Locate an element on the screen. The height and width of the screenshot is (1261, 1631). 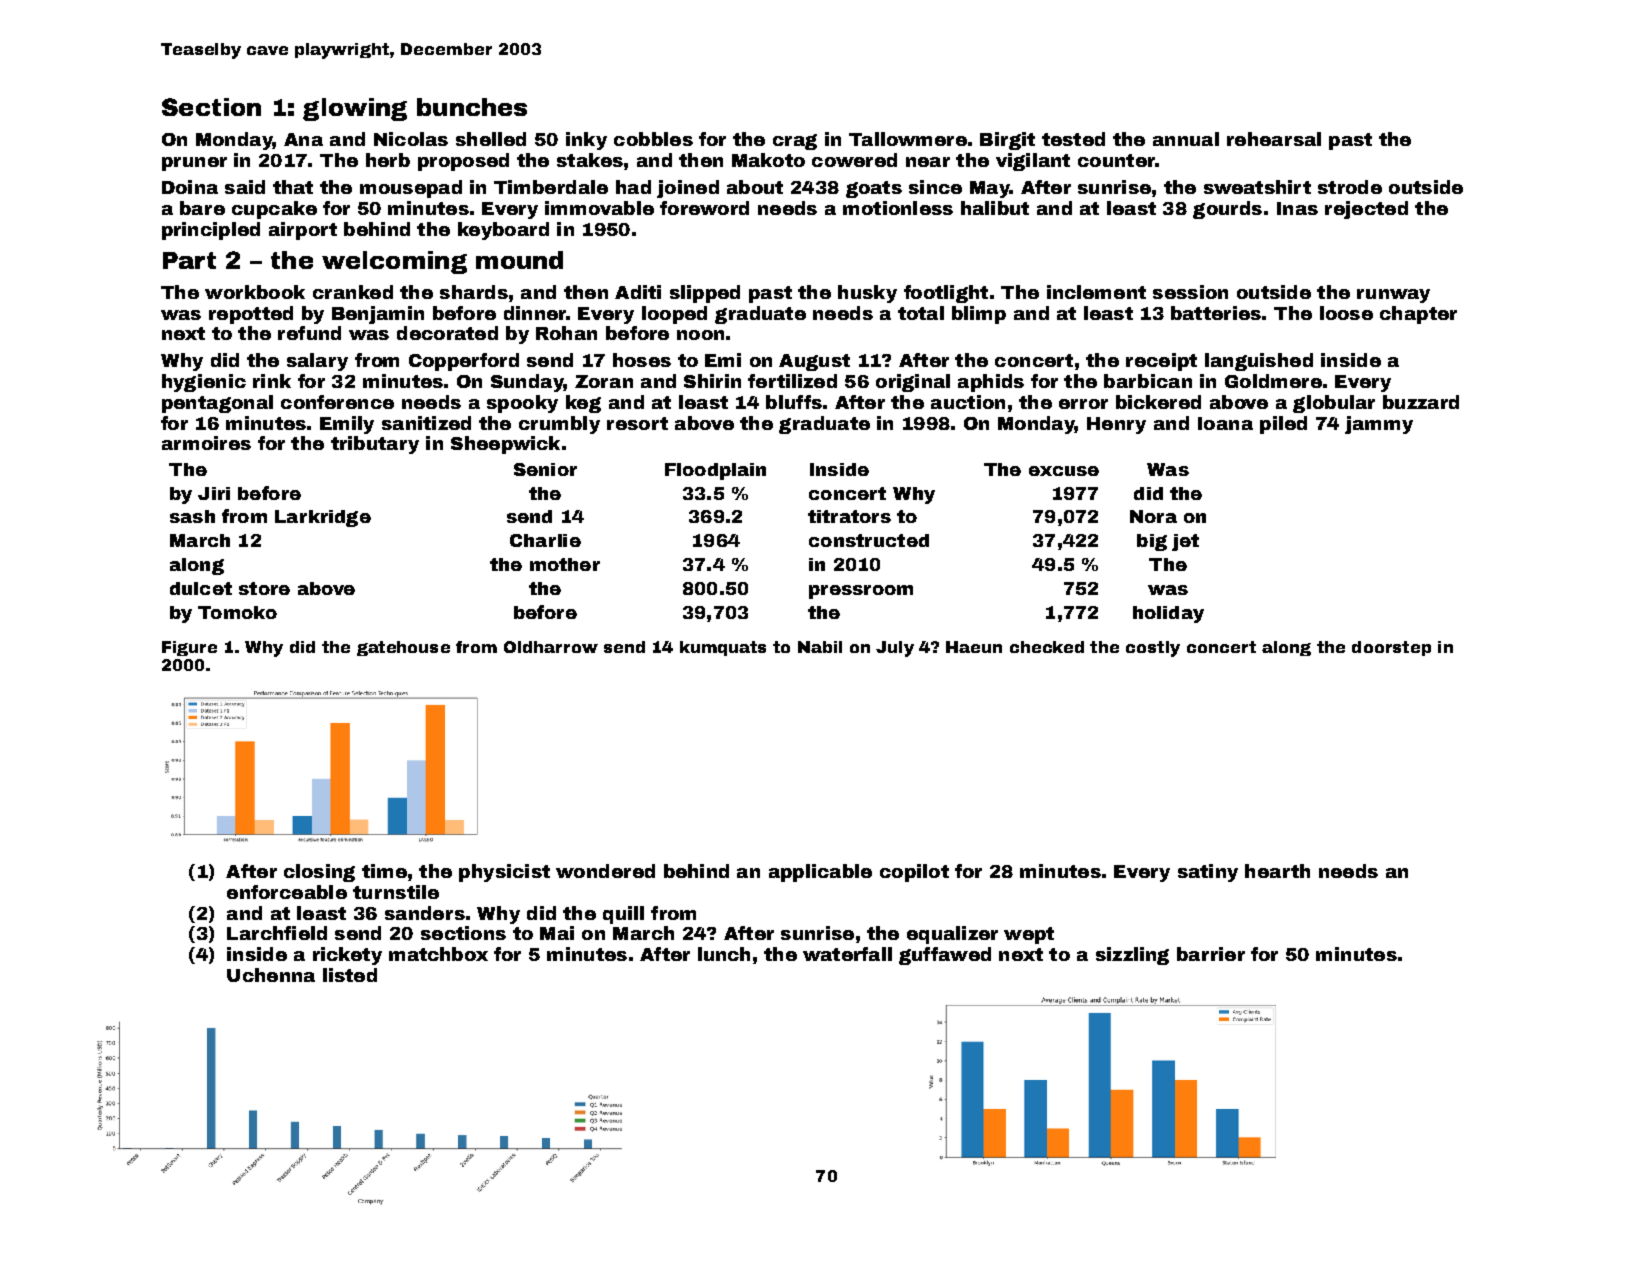
matchbox is located at coordinates (438, 954).
